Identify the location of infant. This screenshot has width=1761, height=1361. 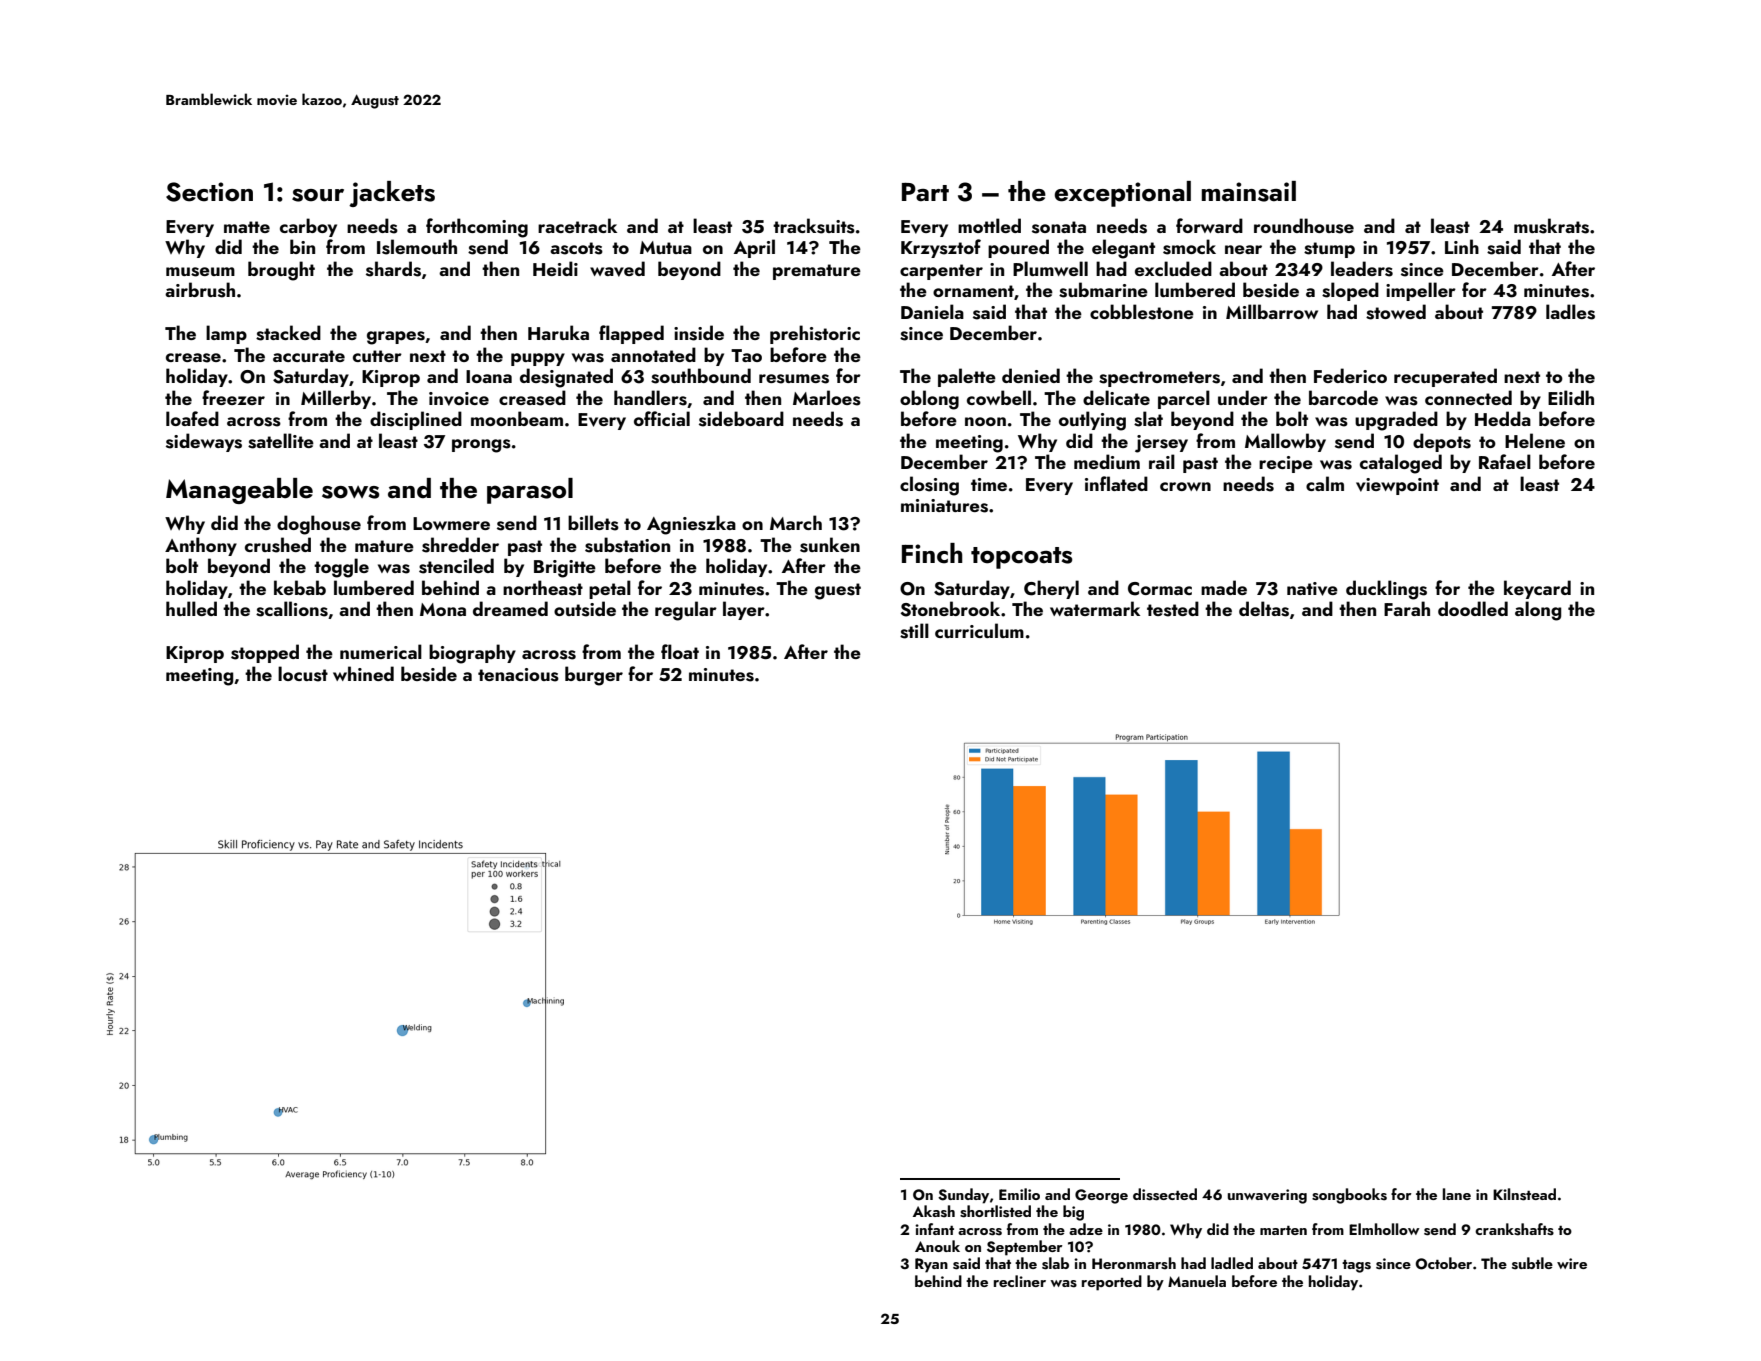
(934, 1229).
